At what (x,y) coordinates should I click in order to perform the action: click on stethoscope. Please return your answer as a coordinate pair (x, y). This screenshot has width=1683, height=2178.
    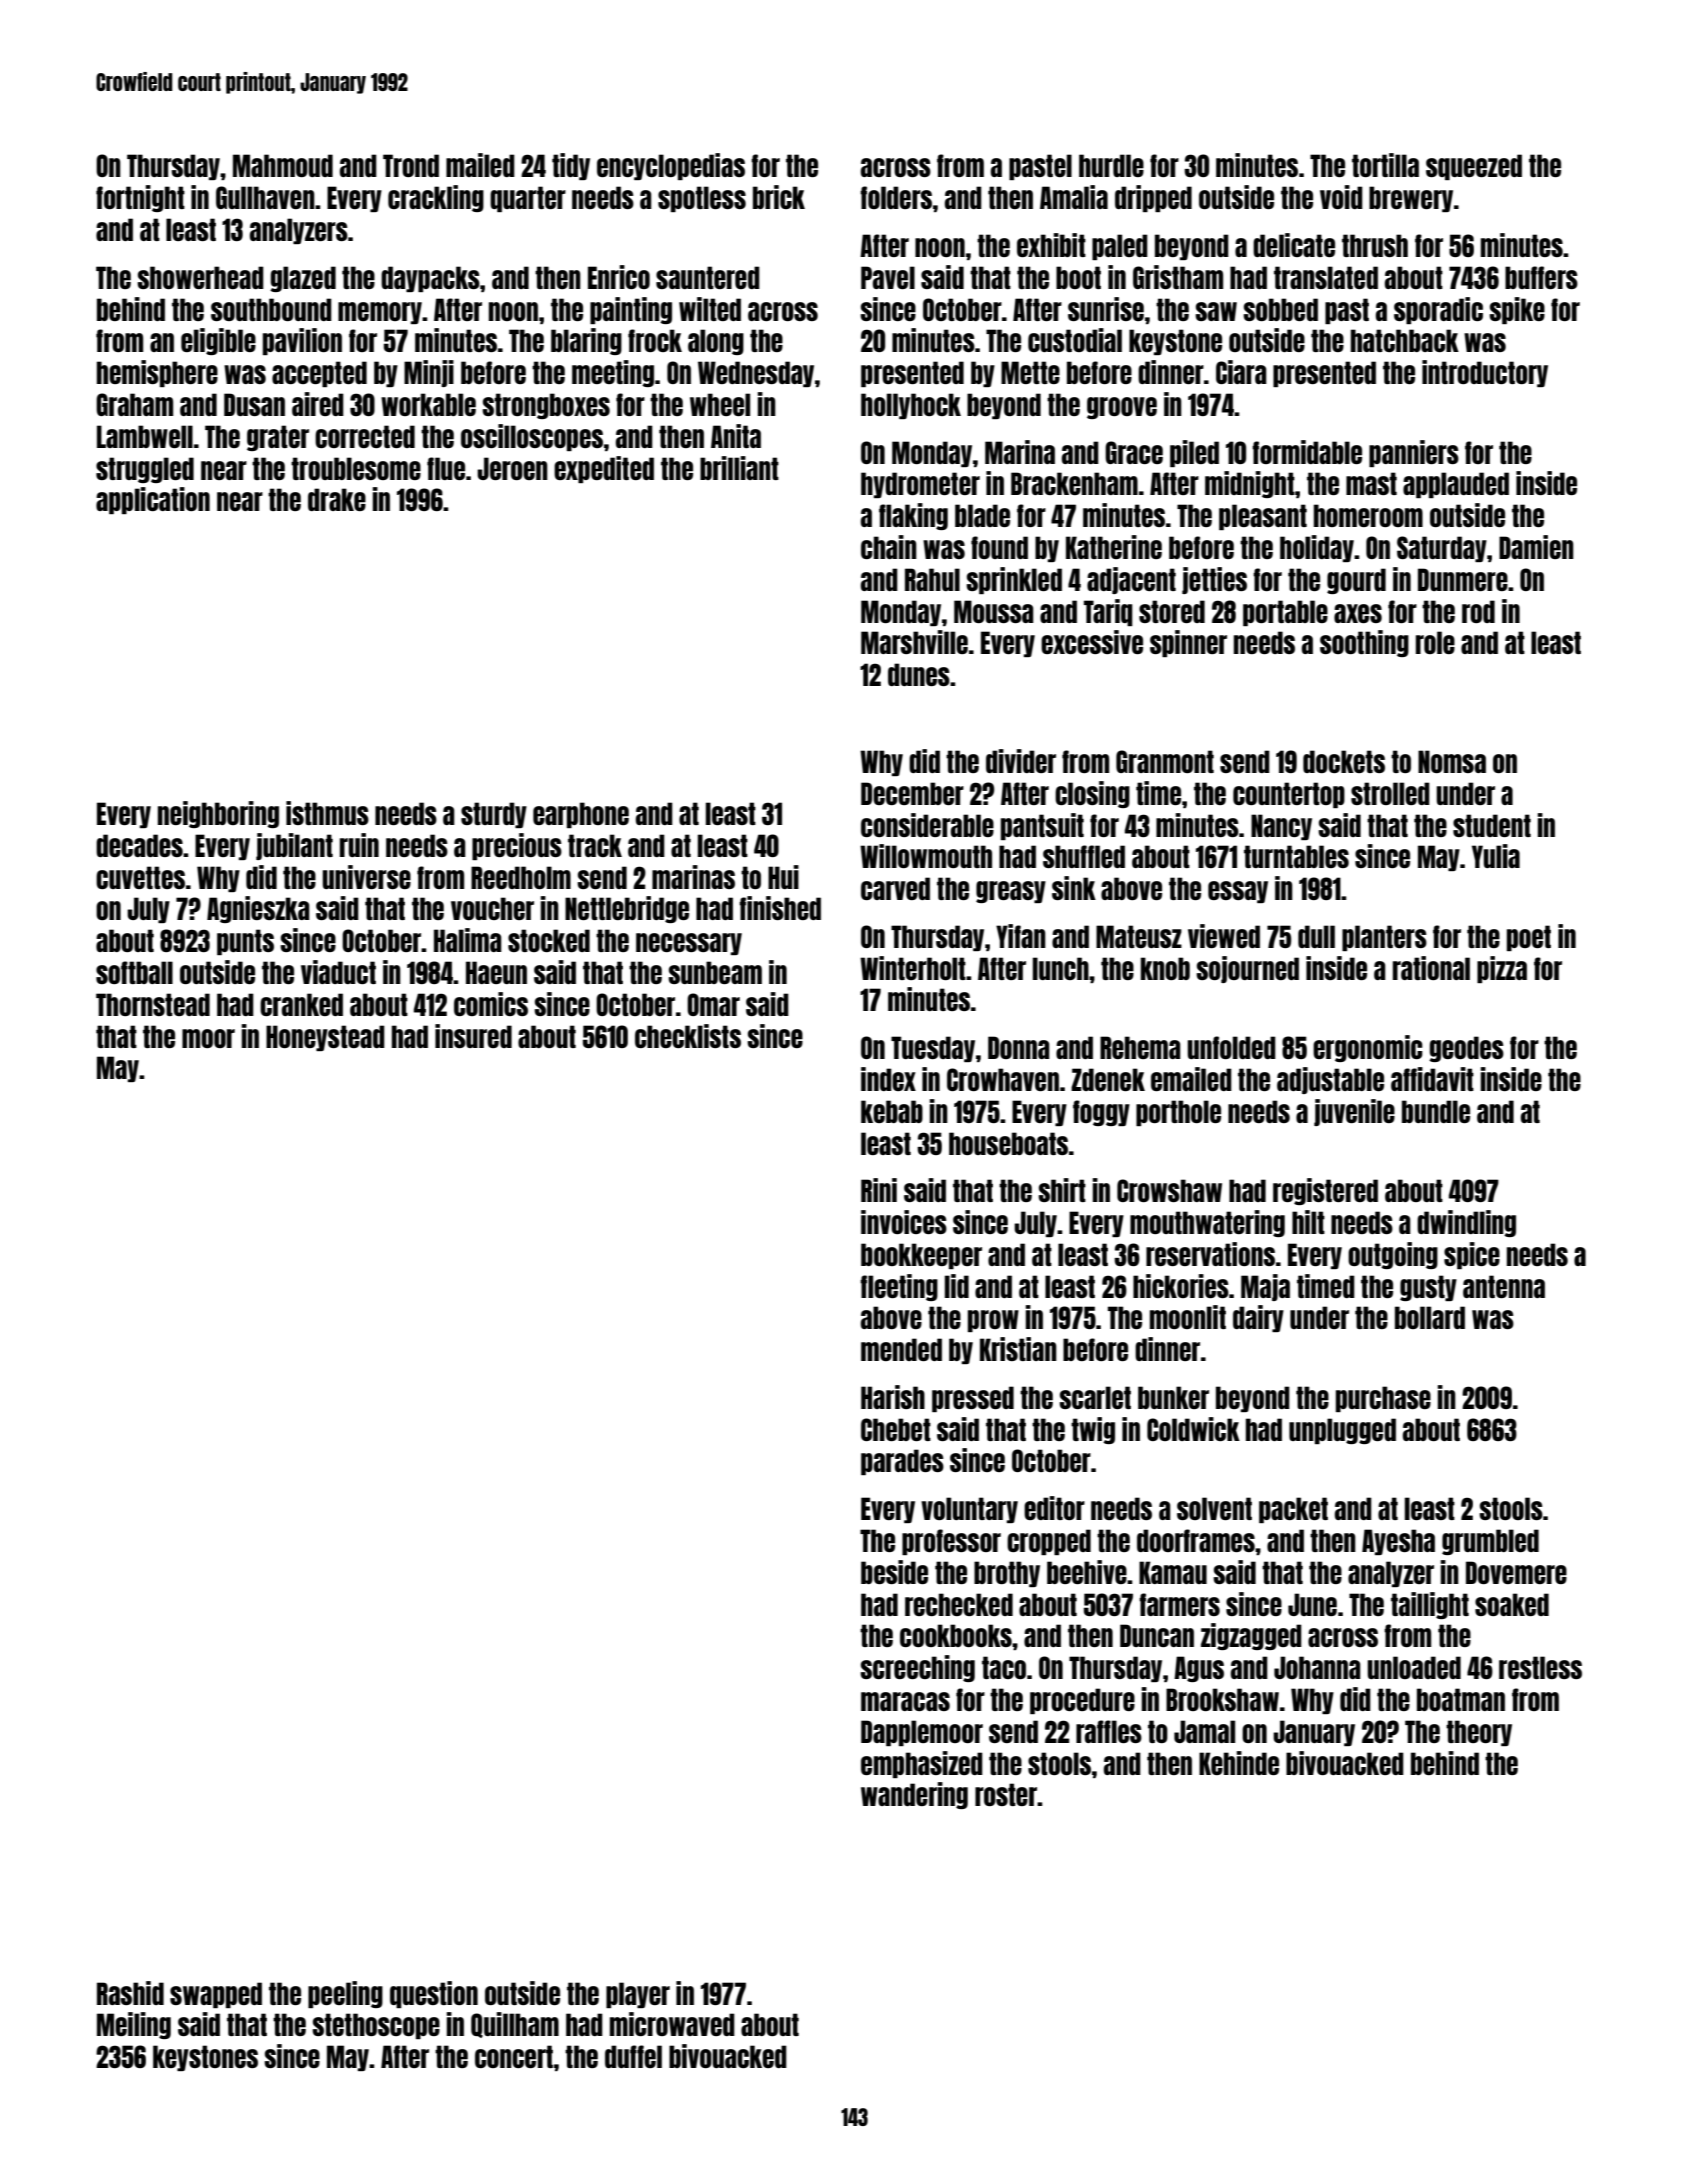
    Looking at the image, I should click on (376, 2026).
